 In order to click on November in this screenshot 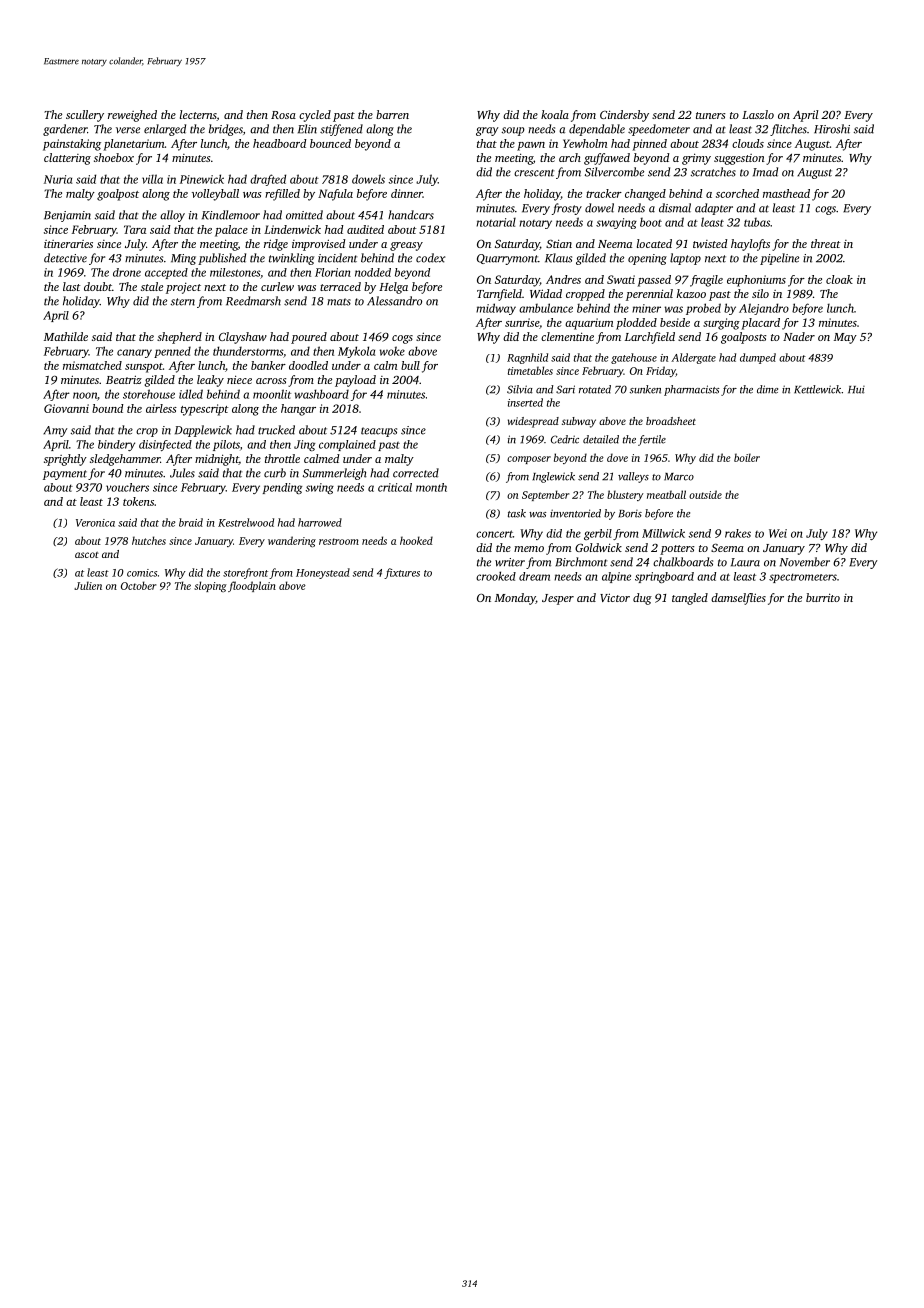, I will do `click(805, 562)`.
